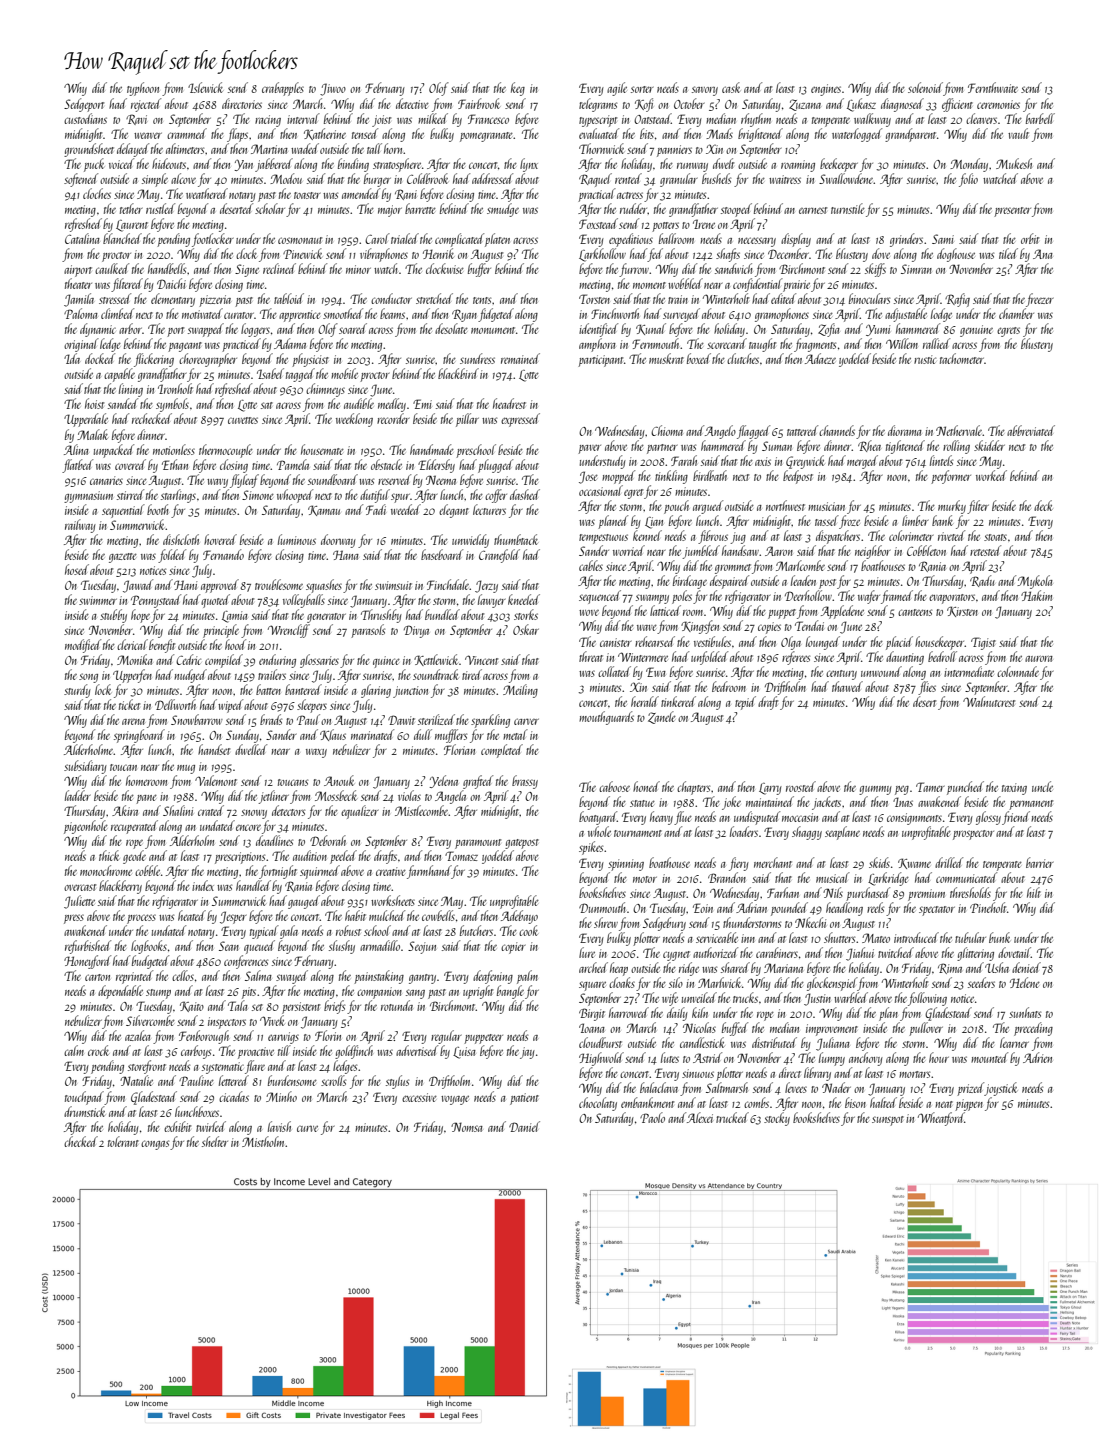 The height and width of the page is (1447, 1118). I want to click on Sean, so click(229, 946).
